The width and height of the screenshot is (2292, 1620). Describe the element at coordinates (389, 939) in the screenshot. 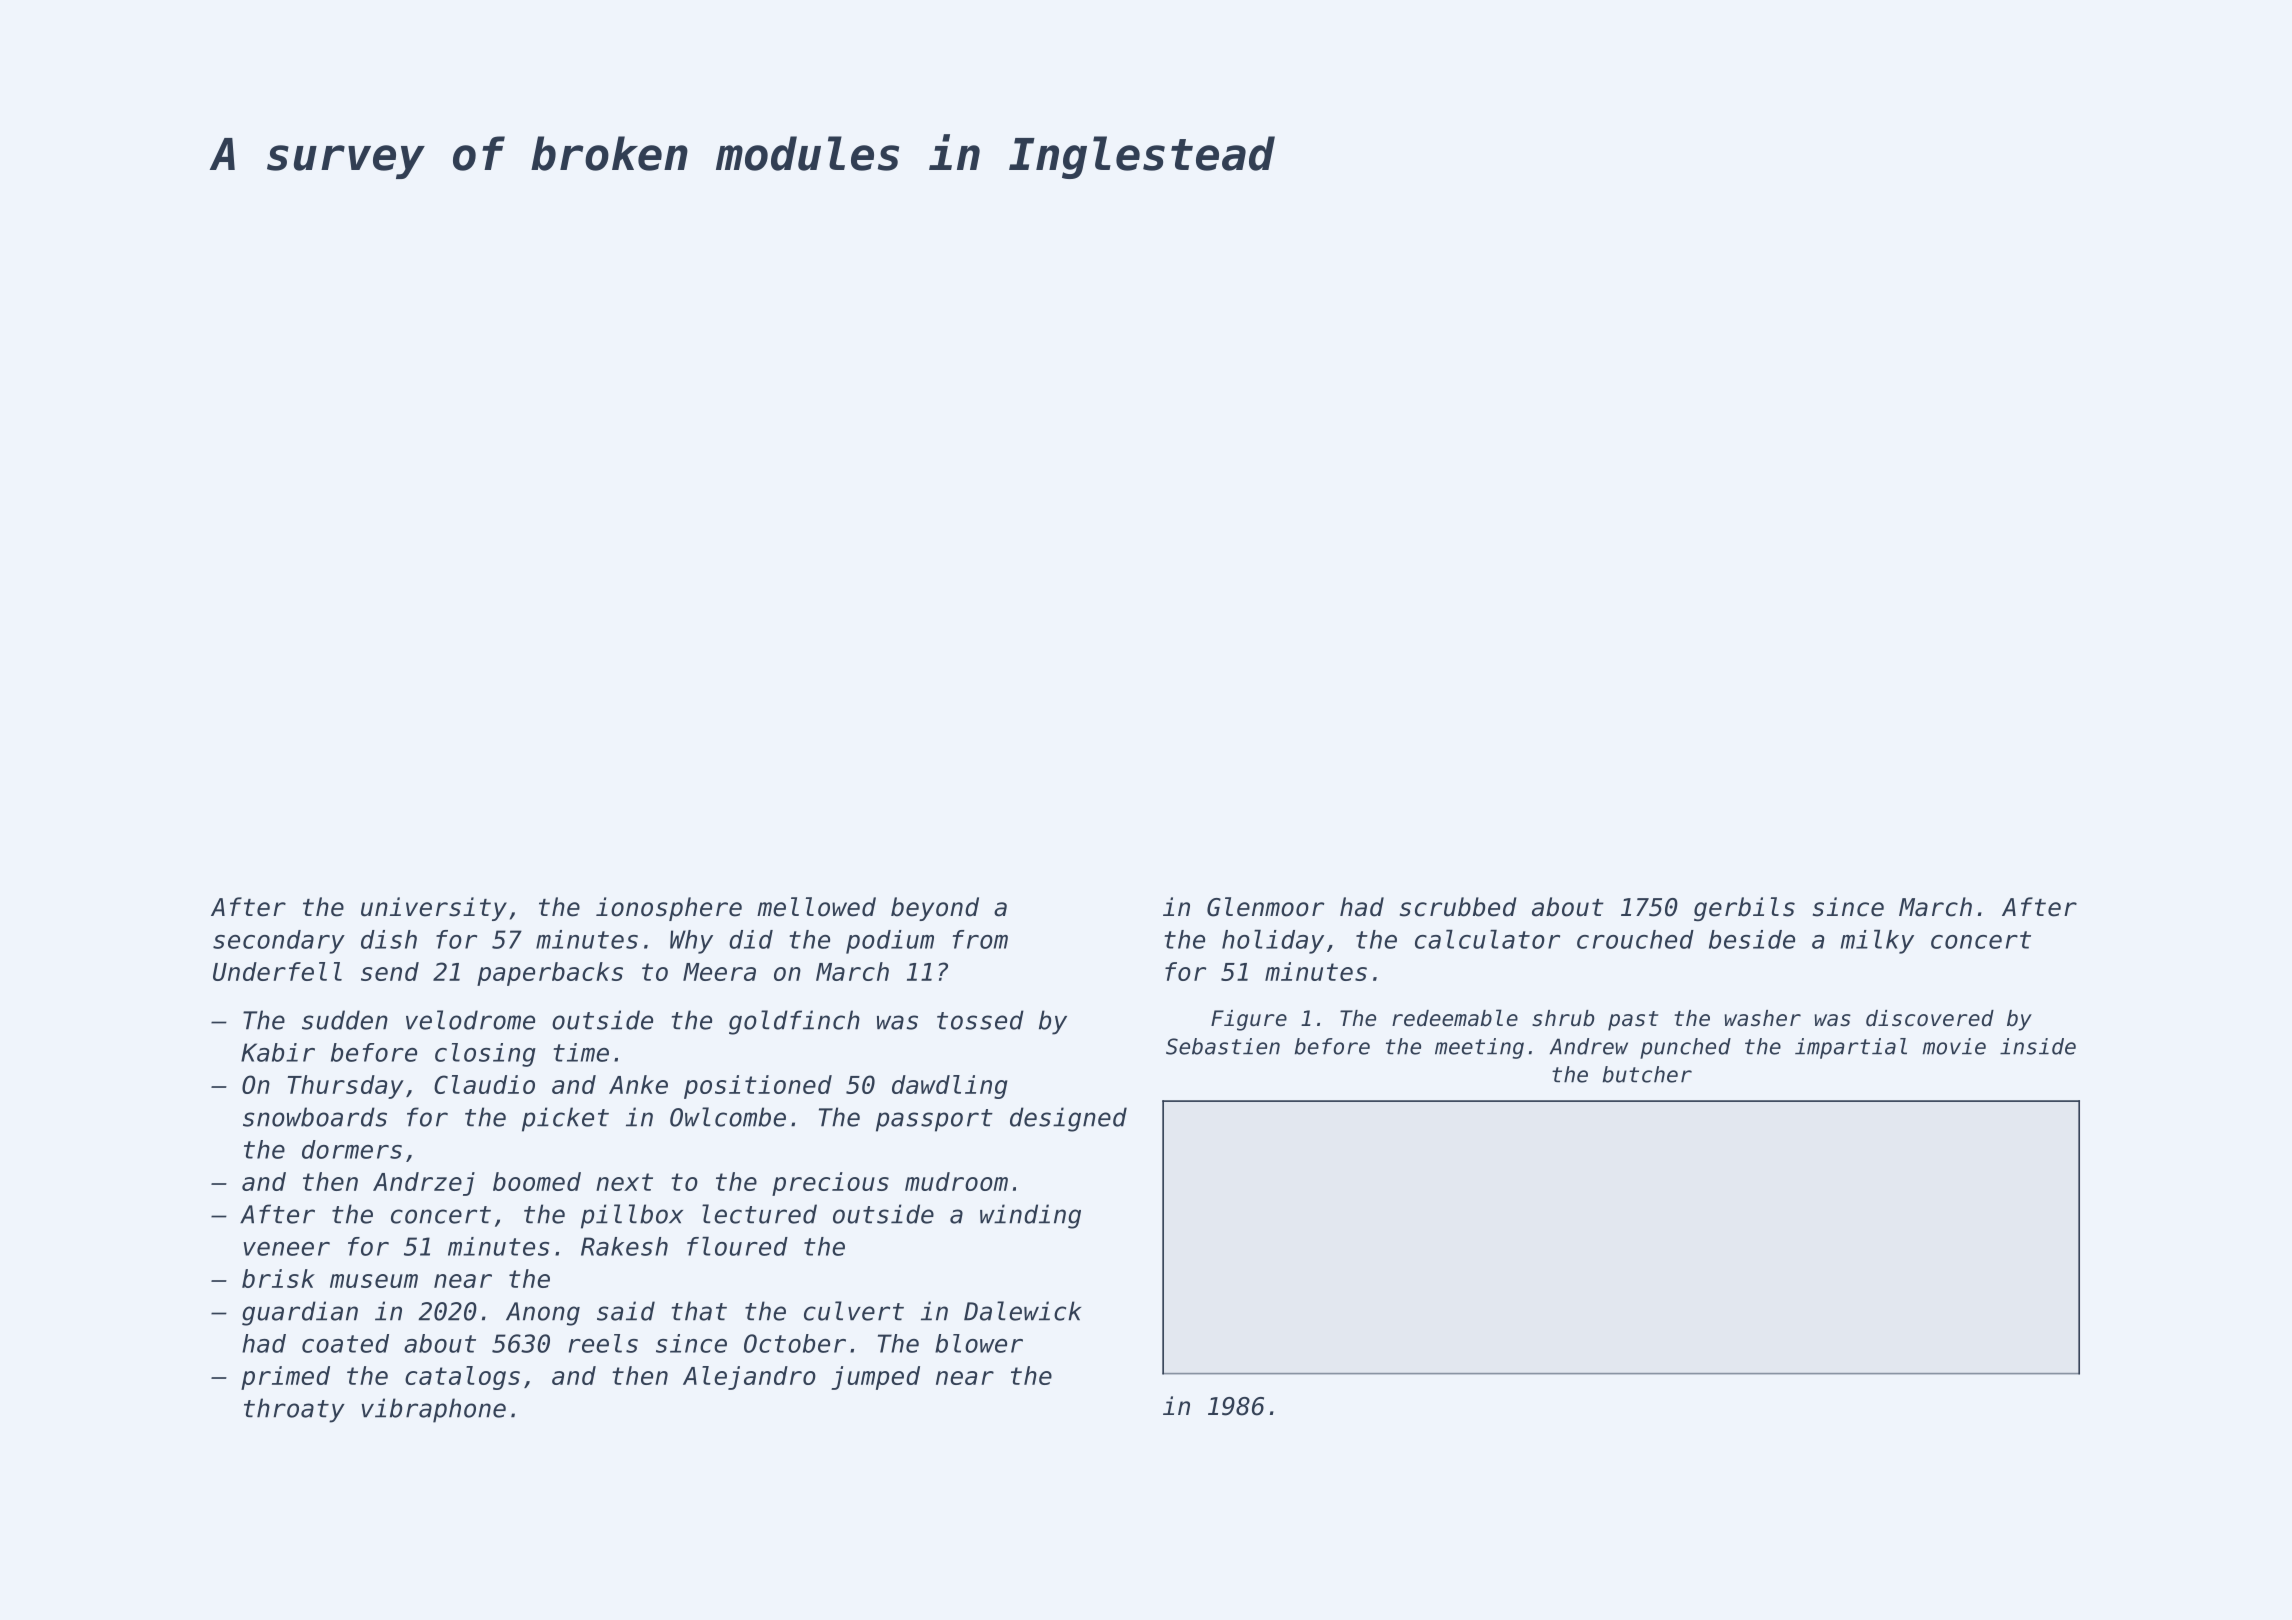

I see `dish` at that location.
